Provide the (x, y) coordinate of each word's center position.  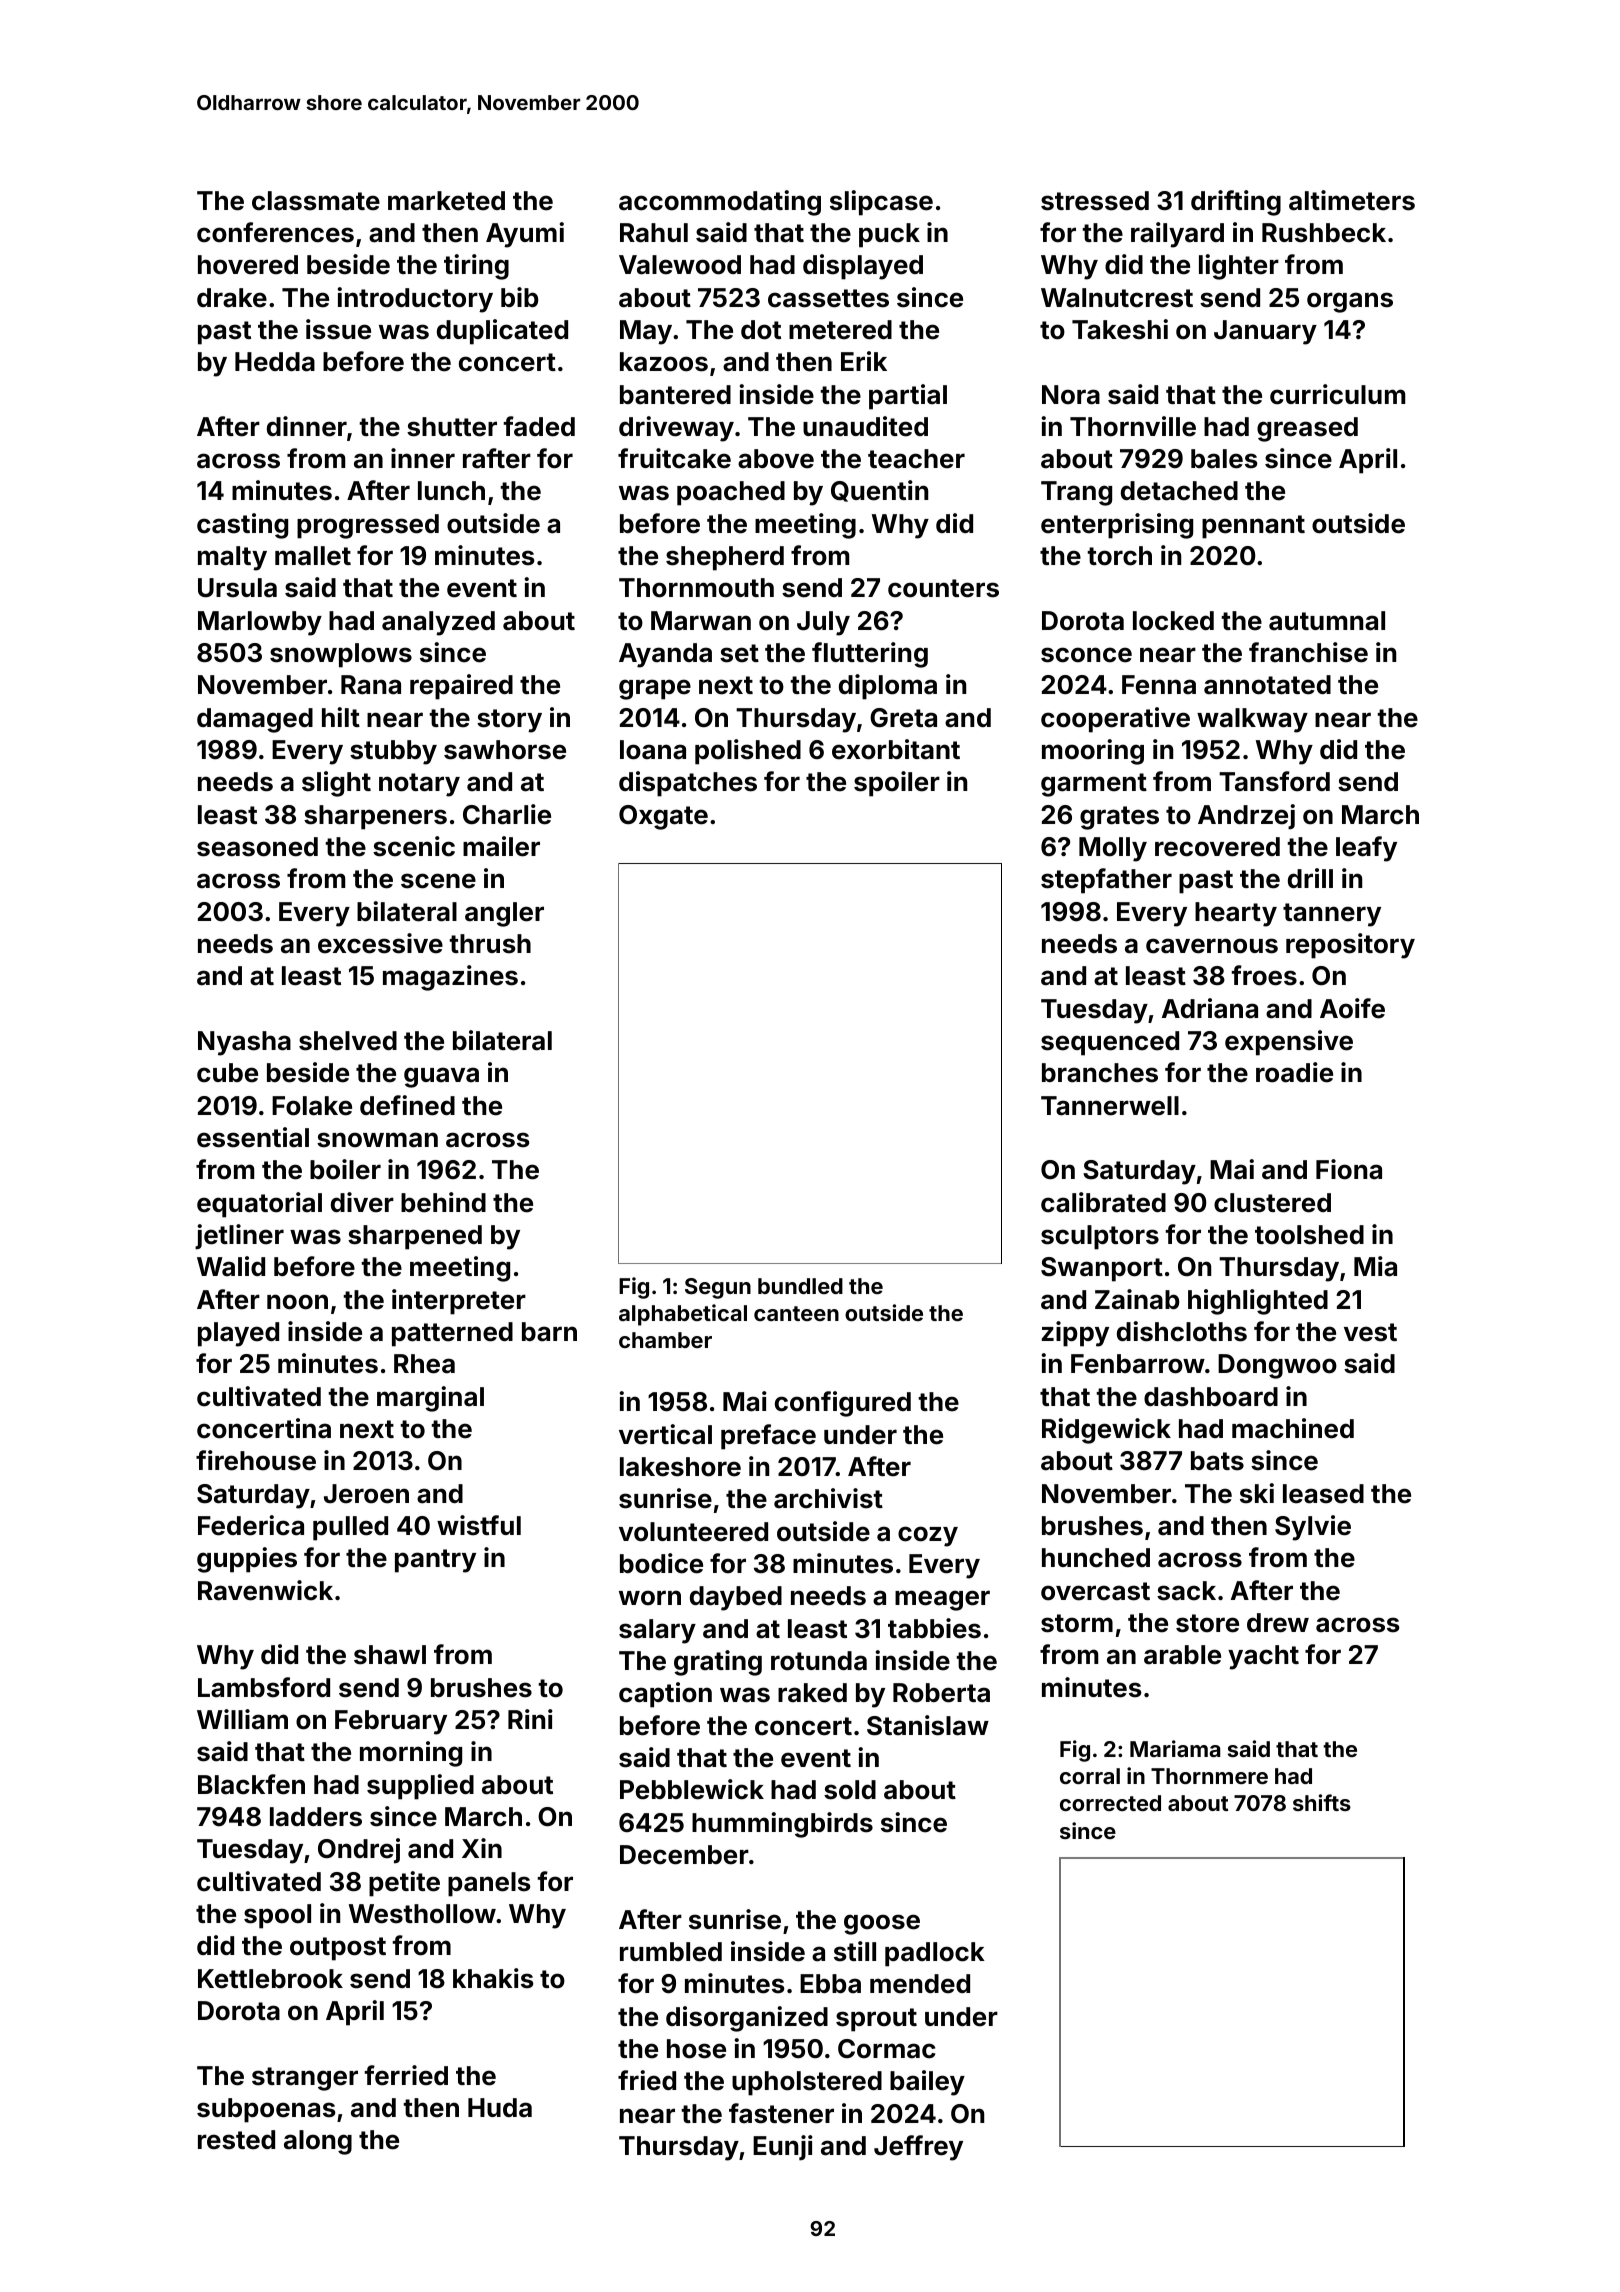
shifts (1322, 1802)
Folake (312, 1106)
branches (1100, 1073)
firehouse (256, 1460)
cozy (928, 1536)
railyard (1177, 235)
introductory (415, 300)
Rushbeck (1324, 233)
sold (850, 1790)
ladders (316, 1817)
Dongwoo (1277, 1366)
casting (242, 526)
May (646, 332)
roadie (1294, 1072)
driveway (676, 429)
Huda (500, 2108)
